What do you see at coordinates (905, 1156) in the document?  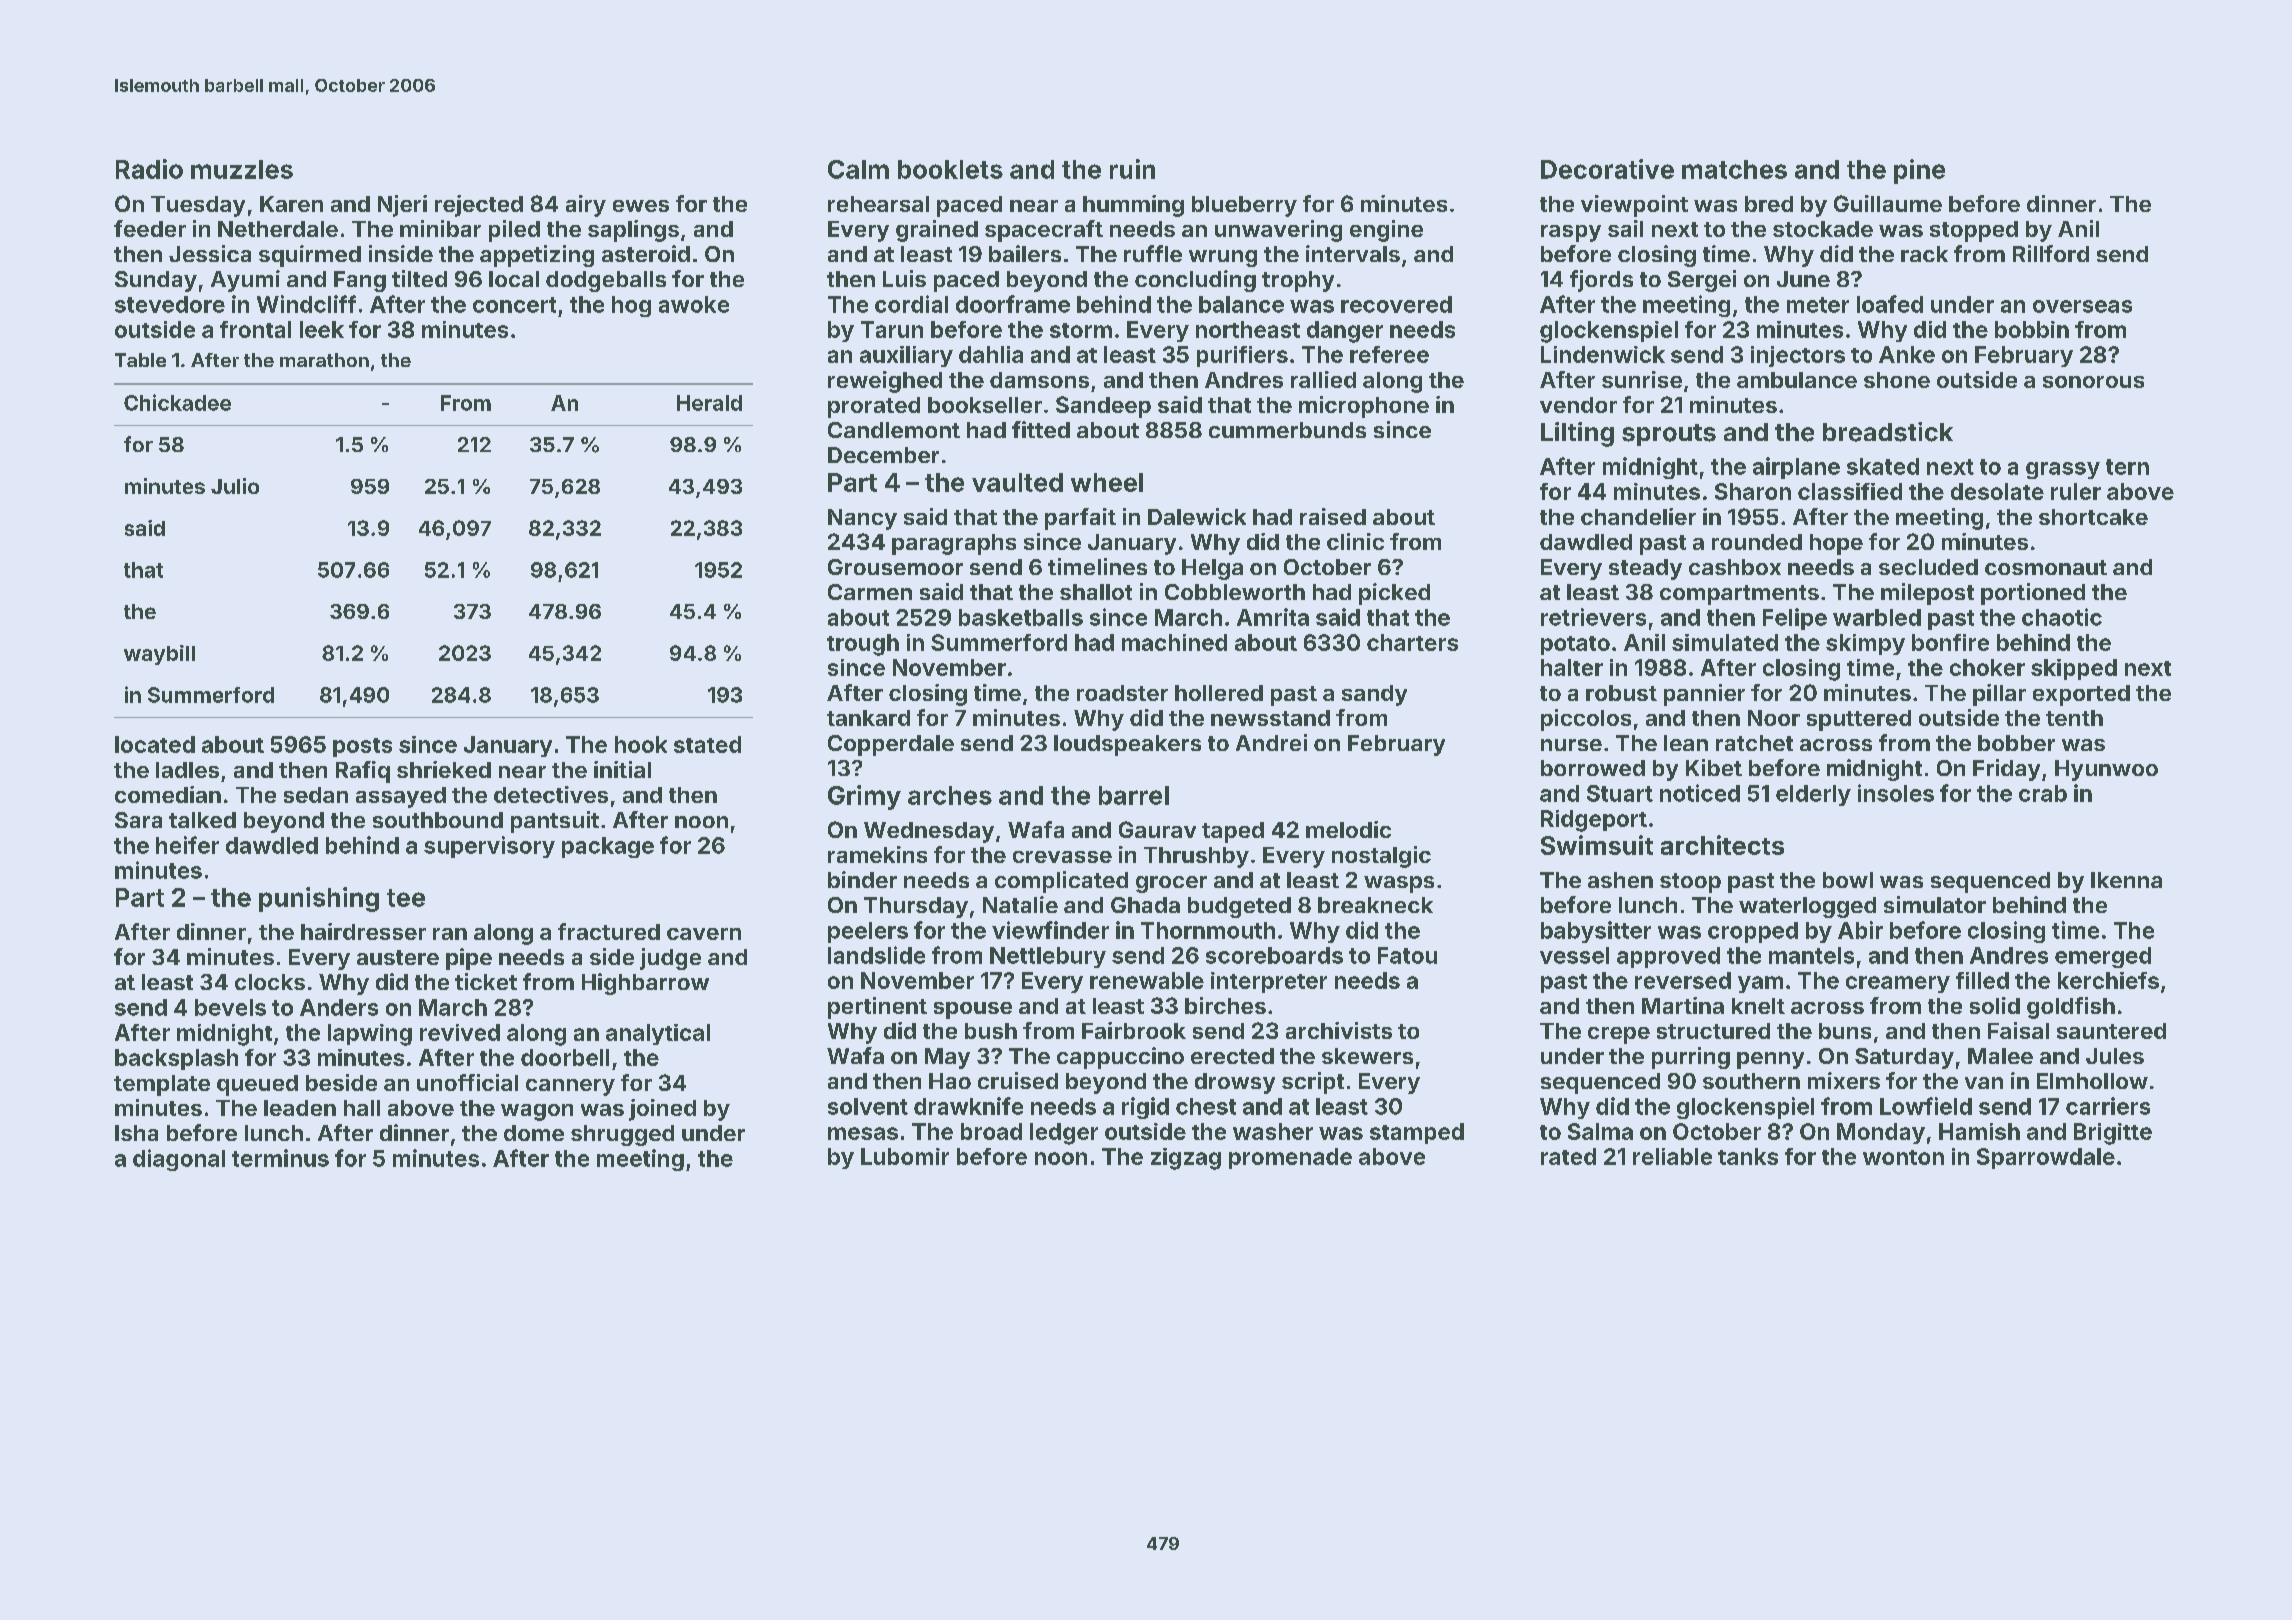 I see `Lubomir` at bounding box center [905, 1156].
